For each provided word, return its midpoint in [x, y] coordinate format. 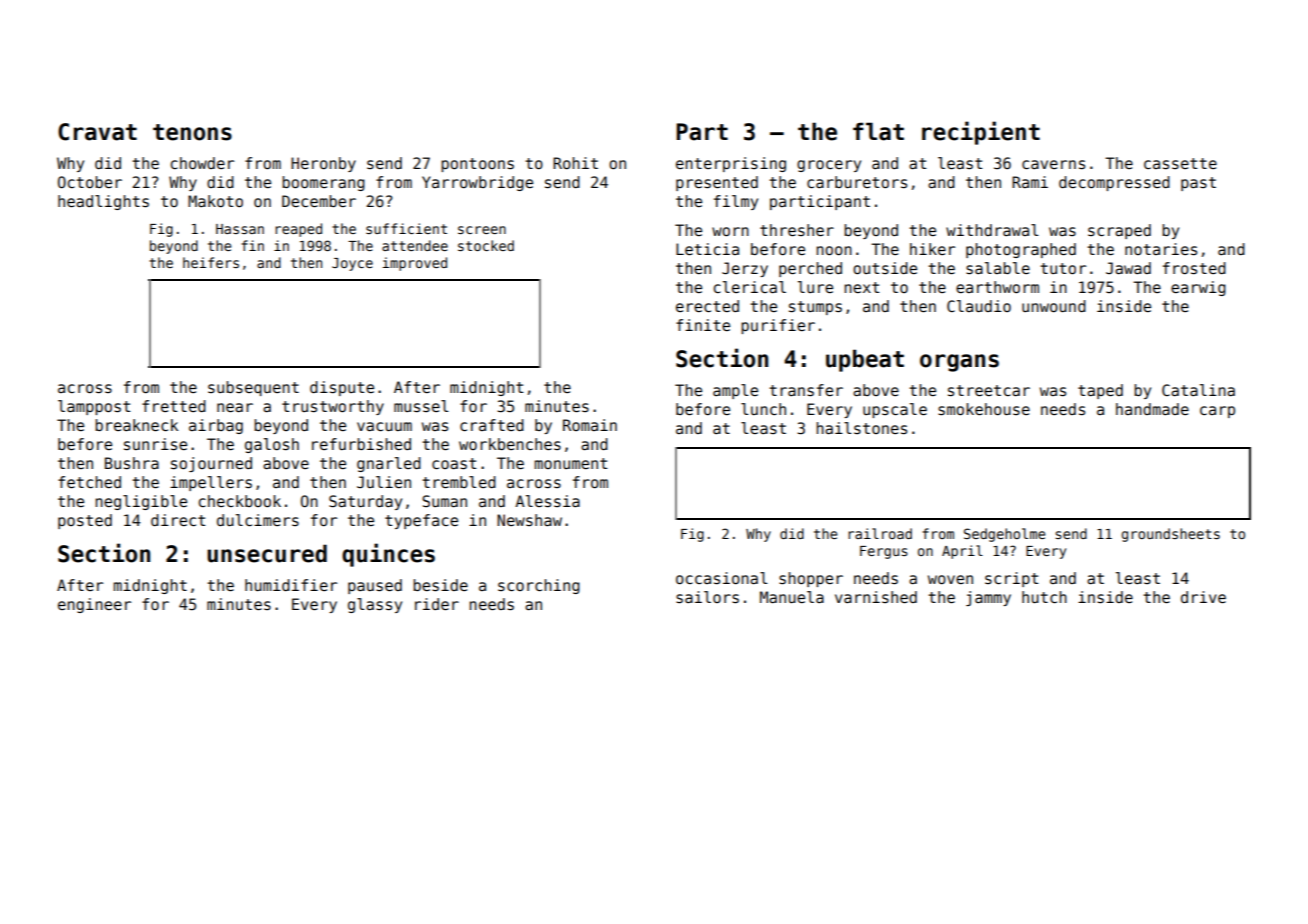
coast [454, 464]
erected [707, 306]
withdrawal [992, 230]
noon [834, 250]
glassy [375, 605]
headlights [103, 202]
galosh [272, 445]
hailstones [861, 428]
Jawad [1128, 268]
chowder [202, 163]
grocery [829, 166]
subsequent [253, 388]
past [1198, 184]
